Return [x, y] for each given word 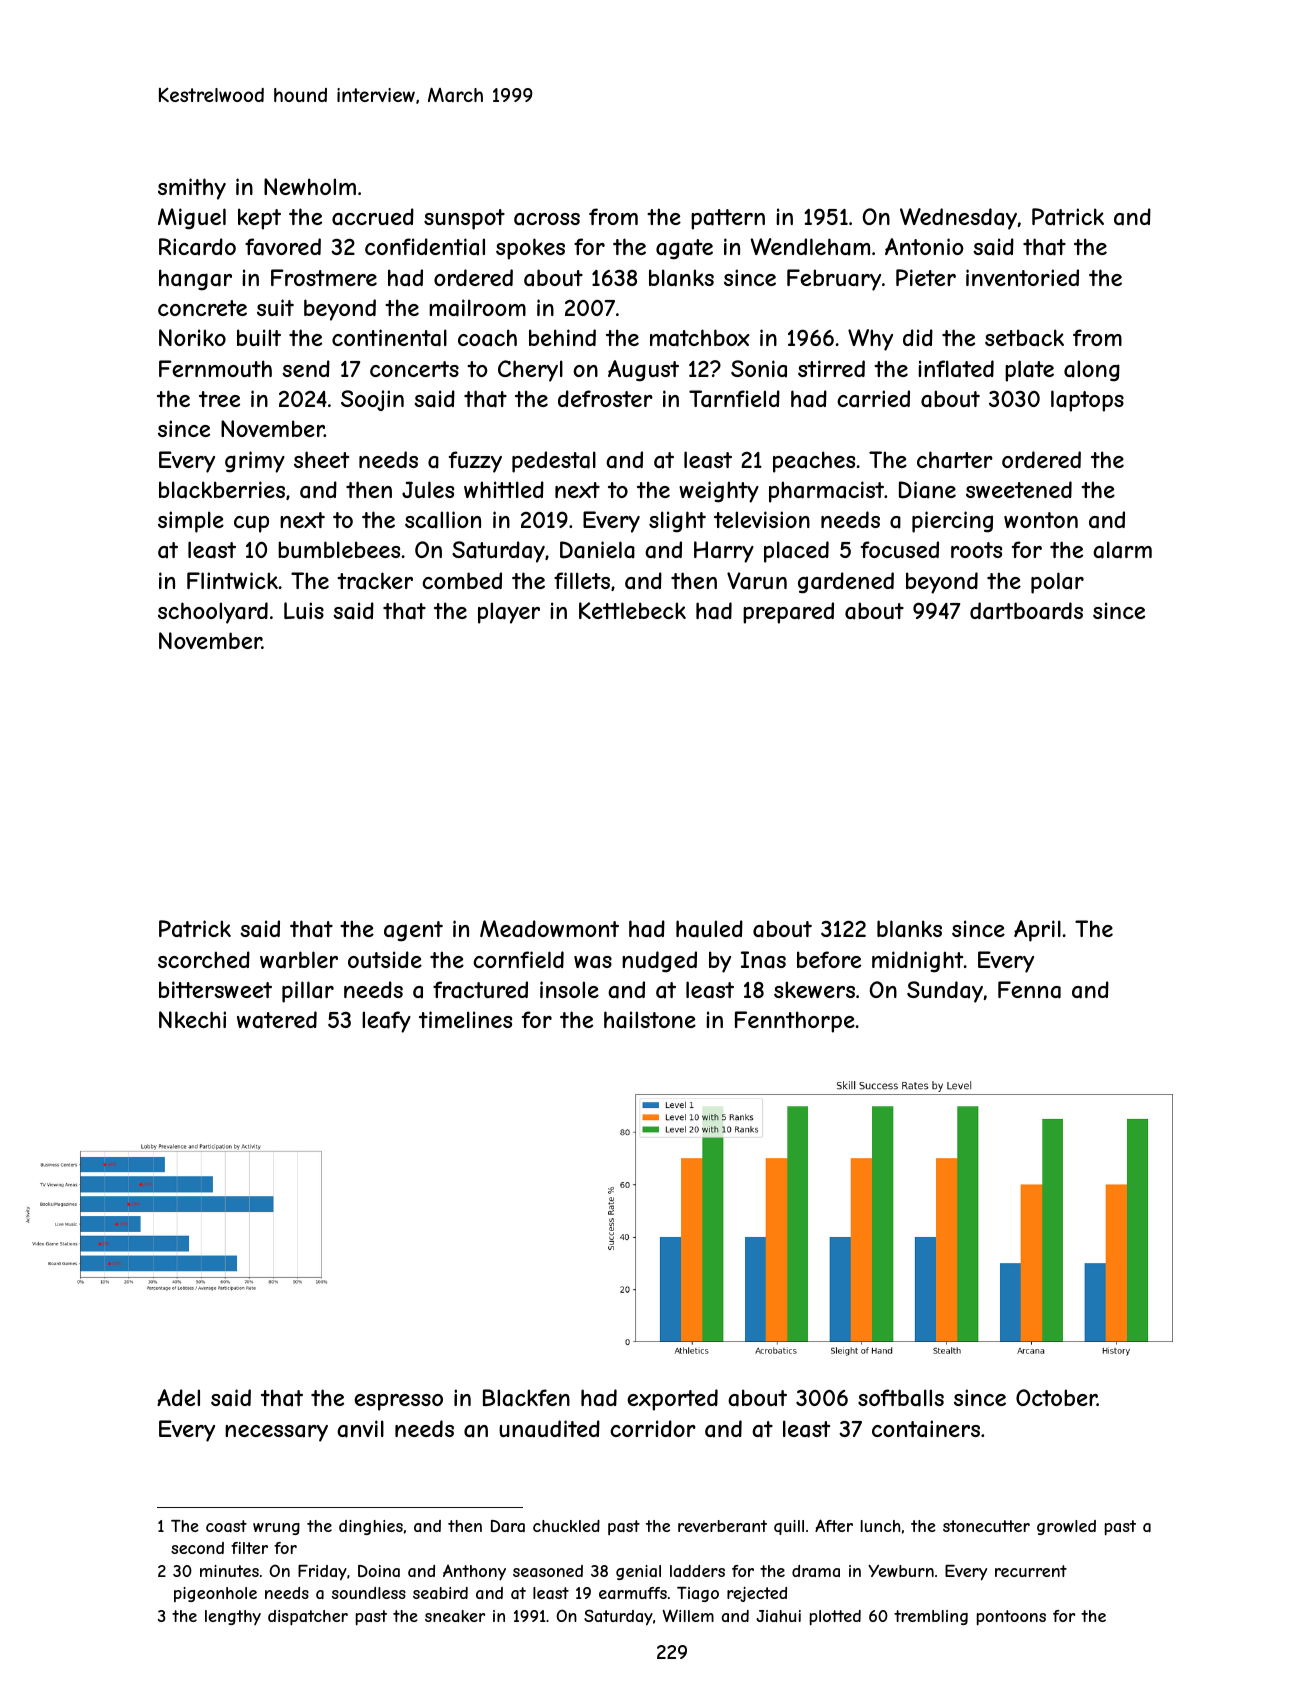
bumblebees [339, 549]
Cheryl [530, 371]
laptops [1087, 401]
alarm [1122, 550]
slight [677, 522]
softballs [901, 1398]
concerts [414, 369]
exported [672, 1400]
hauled [709, 929]
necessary [276, 1433]
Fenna [1029, 990]
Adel [178, 1397]
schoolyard [213, 613]
